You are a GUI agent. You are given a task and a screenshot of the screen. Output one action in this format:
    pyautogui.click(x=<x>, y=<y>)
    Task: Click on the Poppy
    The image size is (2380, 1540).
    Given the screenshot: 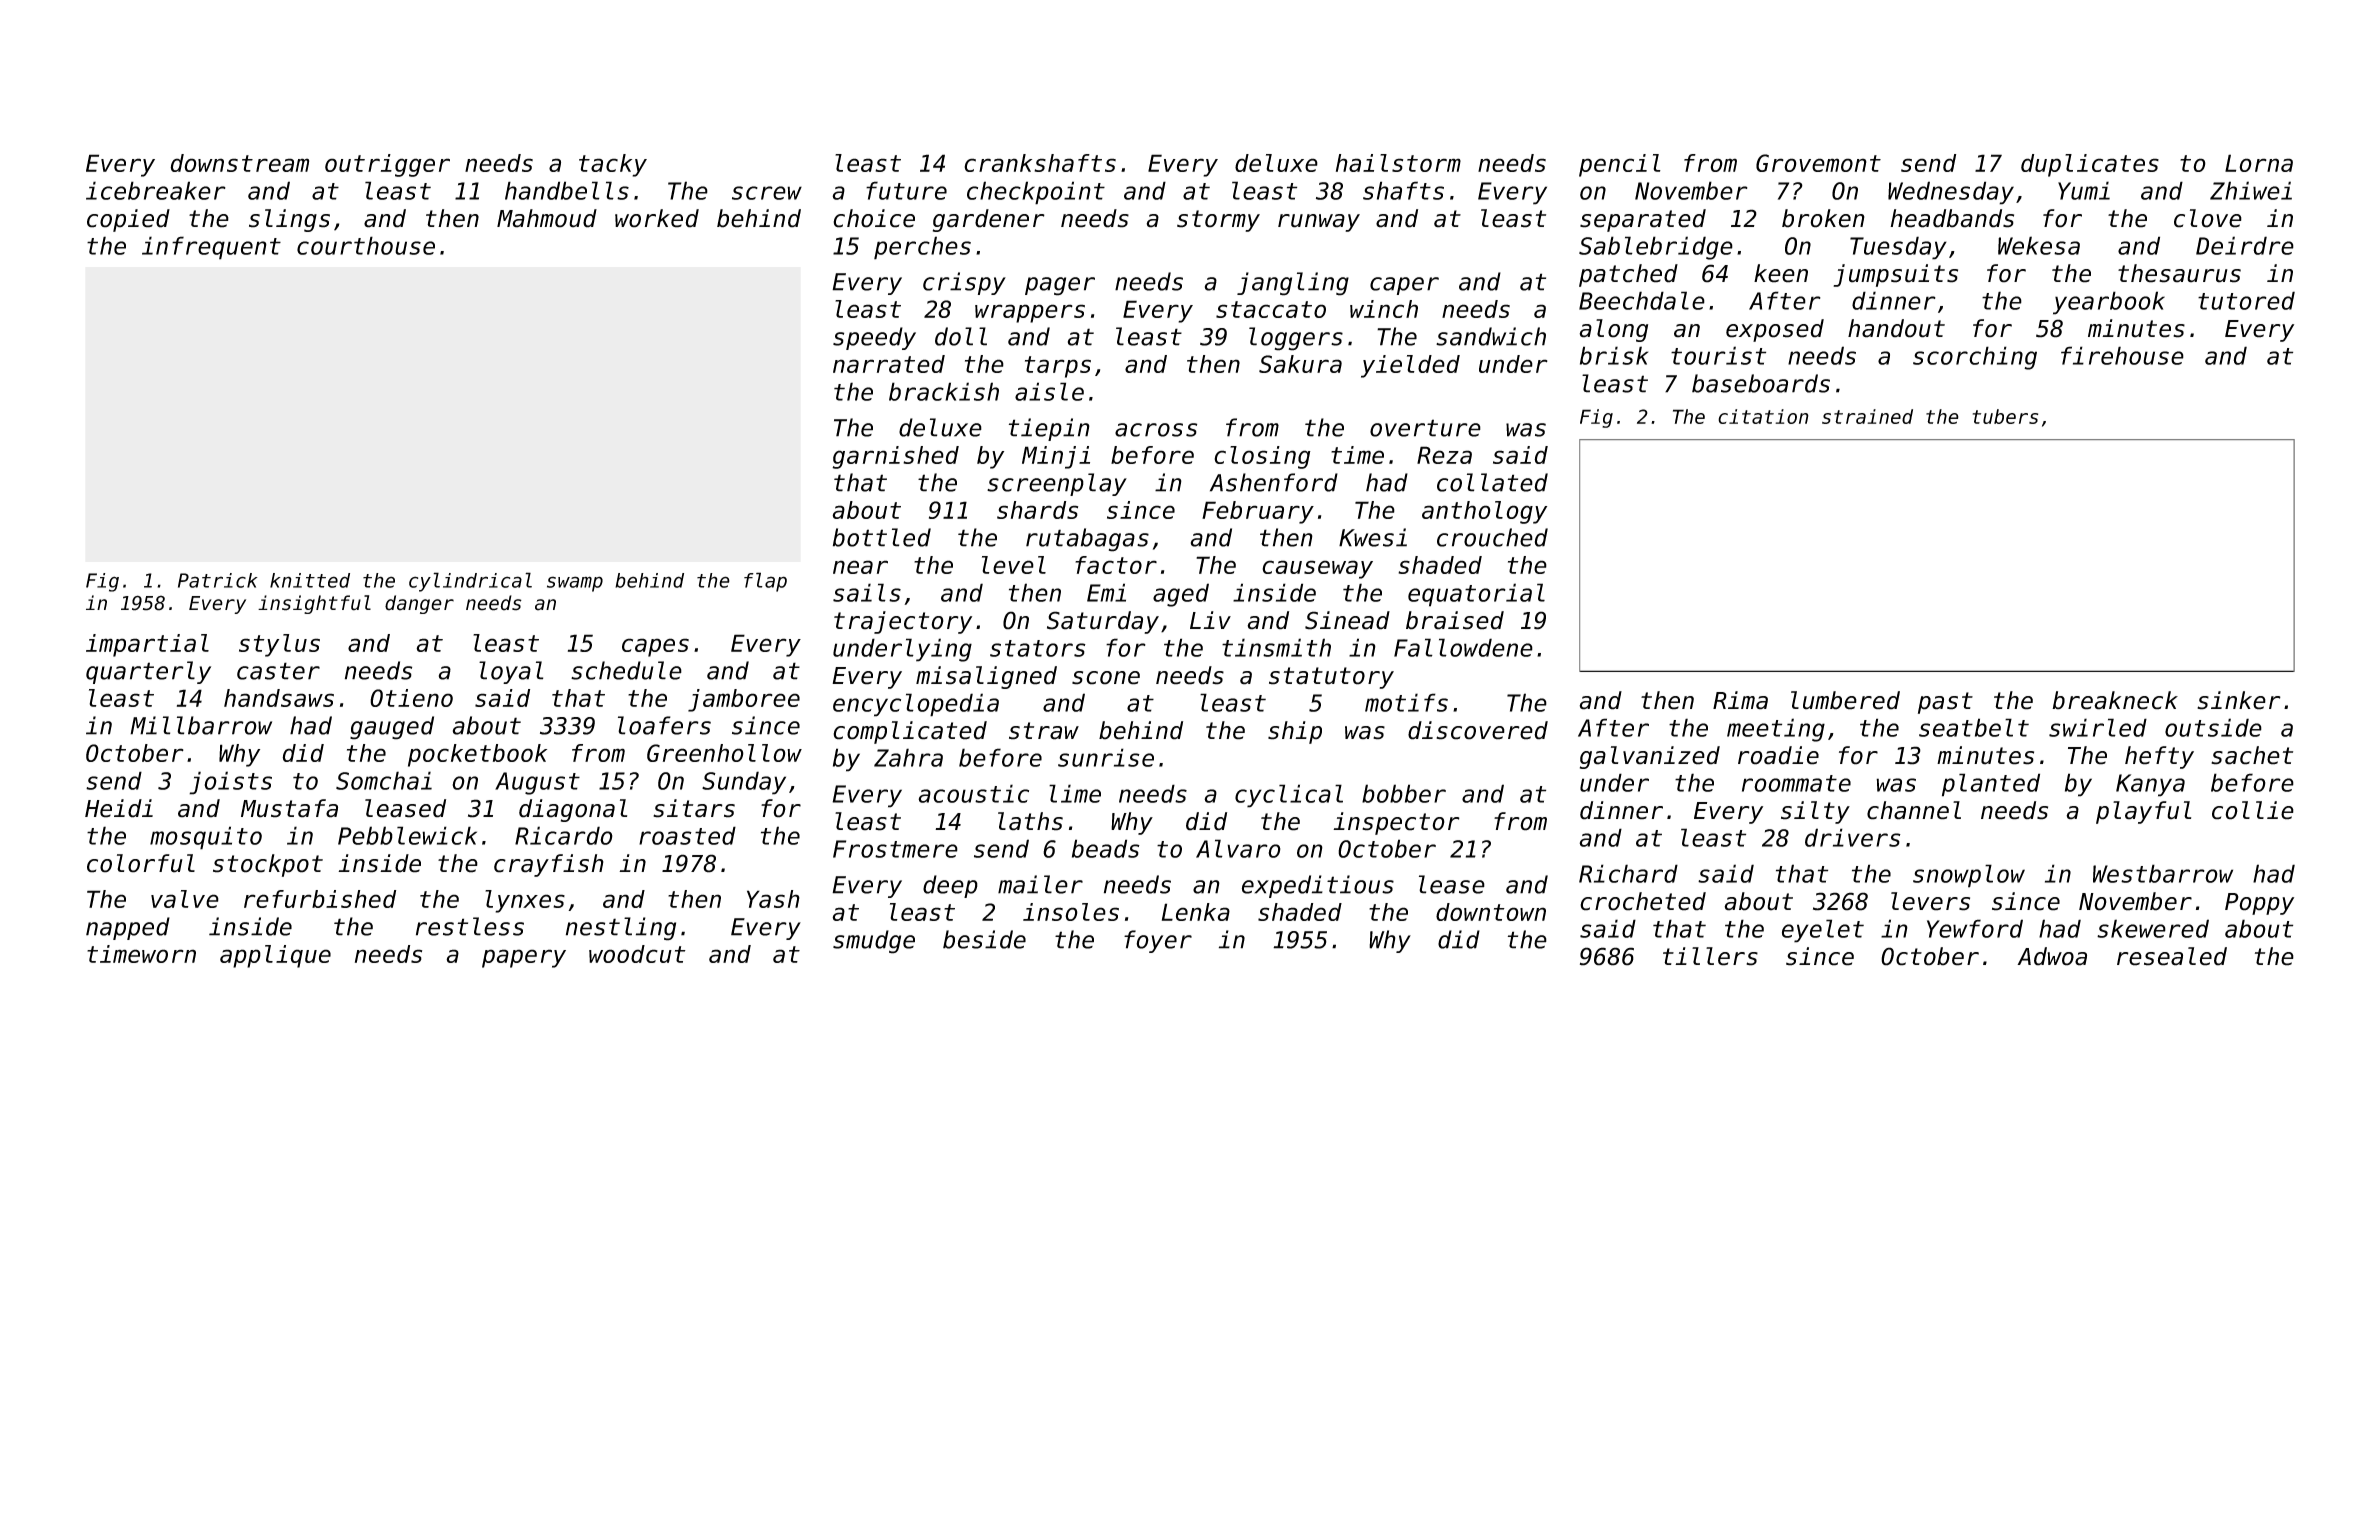 What is the action you would take?
    pyautogui.click(x=2259, y=904)
